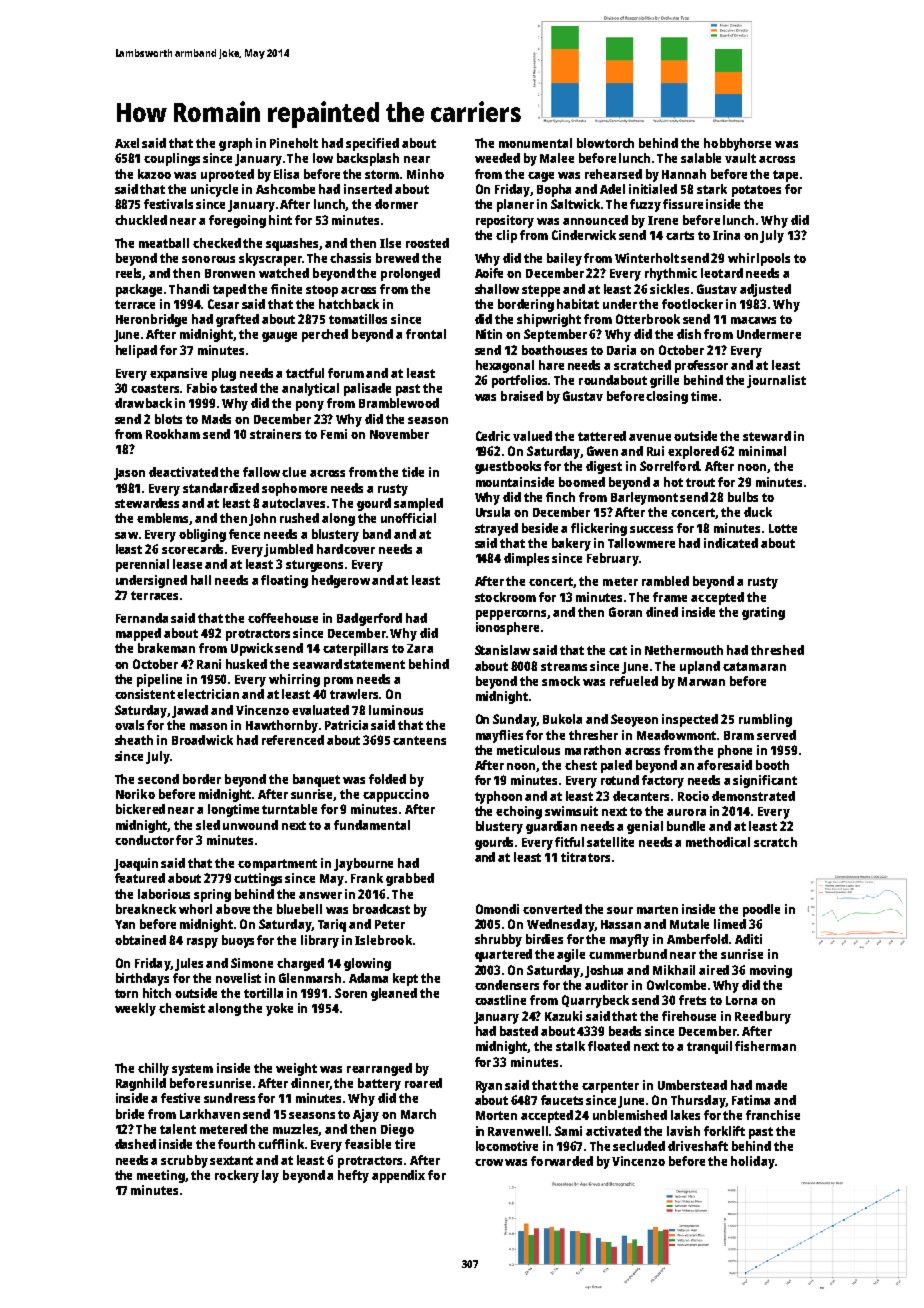 This screenshot has height=1308, width=924. What do you see at coordinates (722, 273) in the screenshot?
I see `leotard` at bounding box center [722, 273].
